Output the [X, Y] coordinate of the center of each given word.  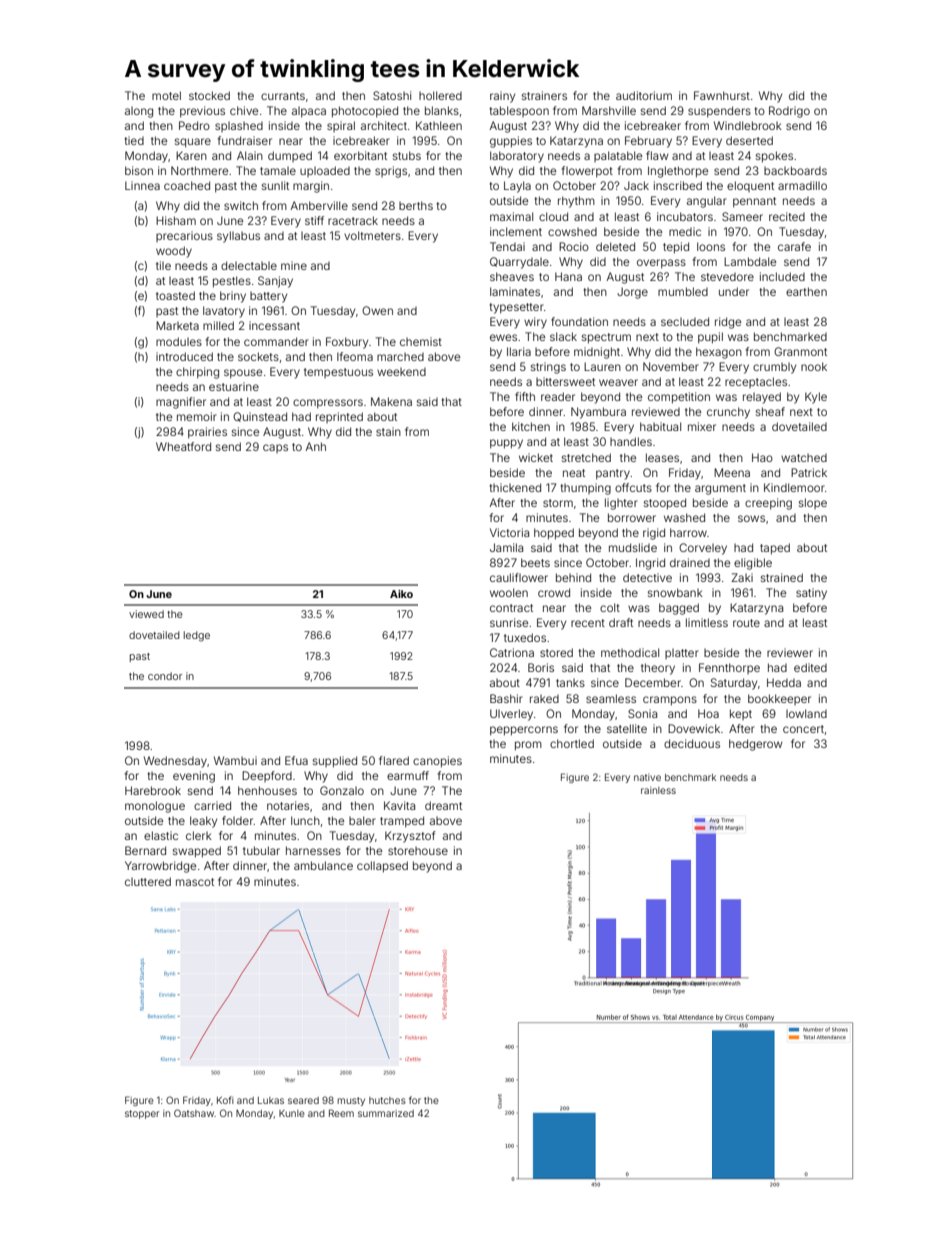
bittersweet [565, 381]
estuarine [234, 386]
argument [720, 489]
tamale [278, 171]
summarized [386, 1113]
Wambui [235, 760]
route [746, 623]
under [734, 291]
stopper [142, 1114]
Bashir [506, 698]
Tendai [507, 246]
